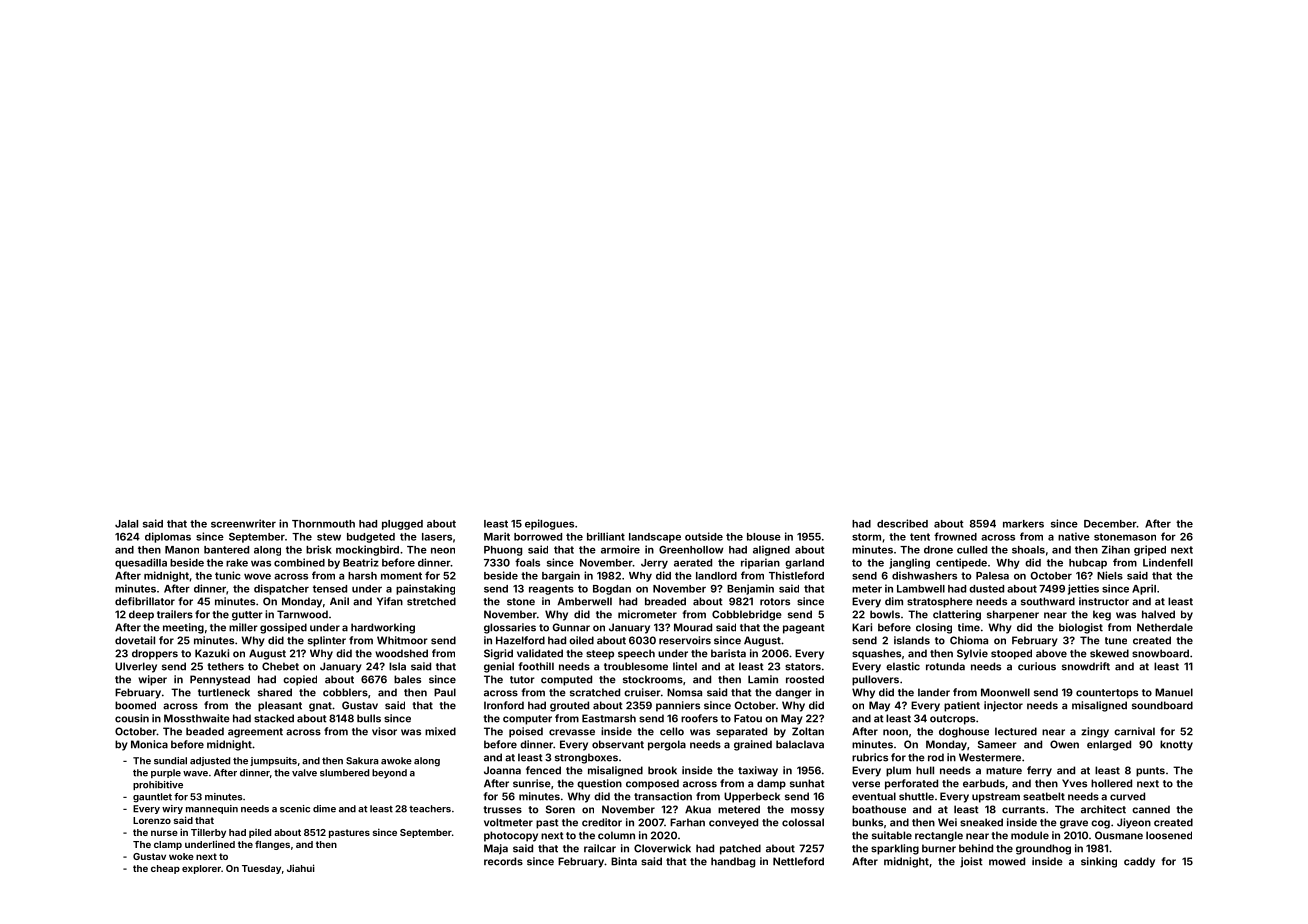  What do you see at coordinates (371, 538) in the screenshot?
I see `budgeted` at bounding box center [371, 538].
